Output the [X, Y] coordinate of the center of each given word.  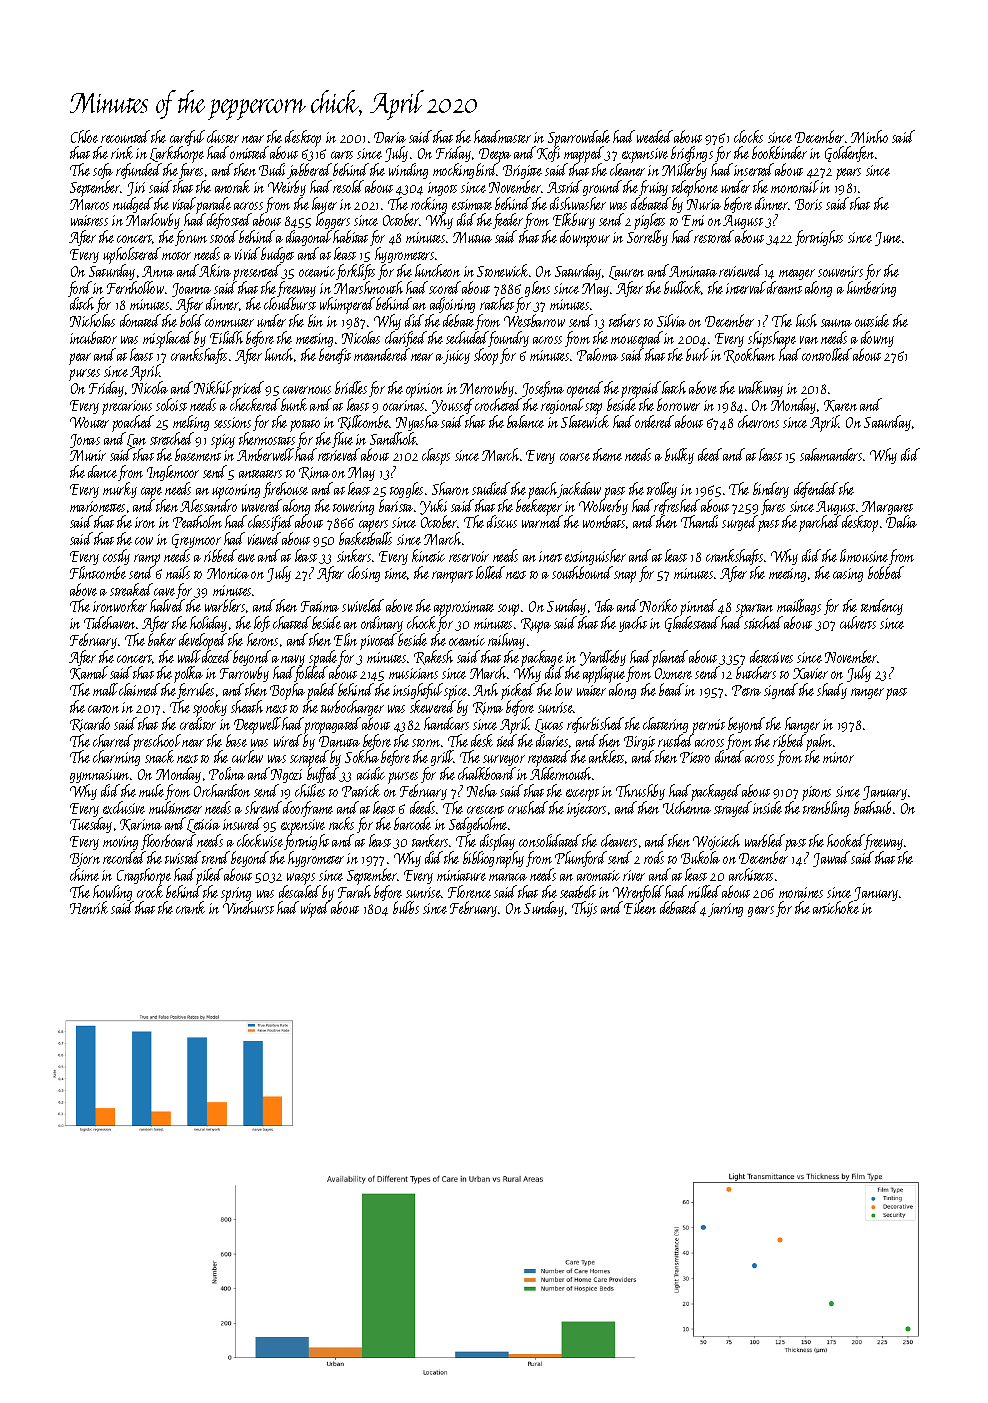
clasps [436, 456]
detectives [771, 656]
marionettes [97, 506]
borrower [678, 404]
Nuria [704, 204]
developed [203, 641]
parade [213, 205]
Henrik [89, 907]
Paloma [597, 354]
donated [140, 320]
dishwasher [578, 203]
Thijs [584, 909]
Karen [840, 406]
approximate [463, 609]
